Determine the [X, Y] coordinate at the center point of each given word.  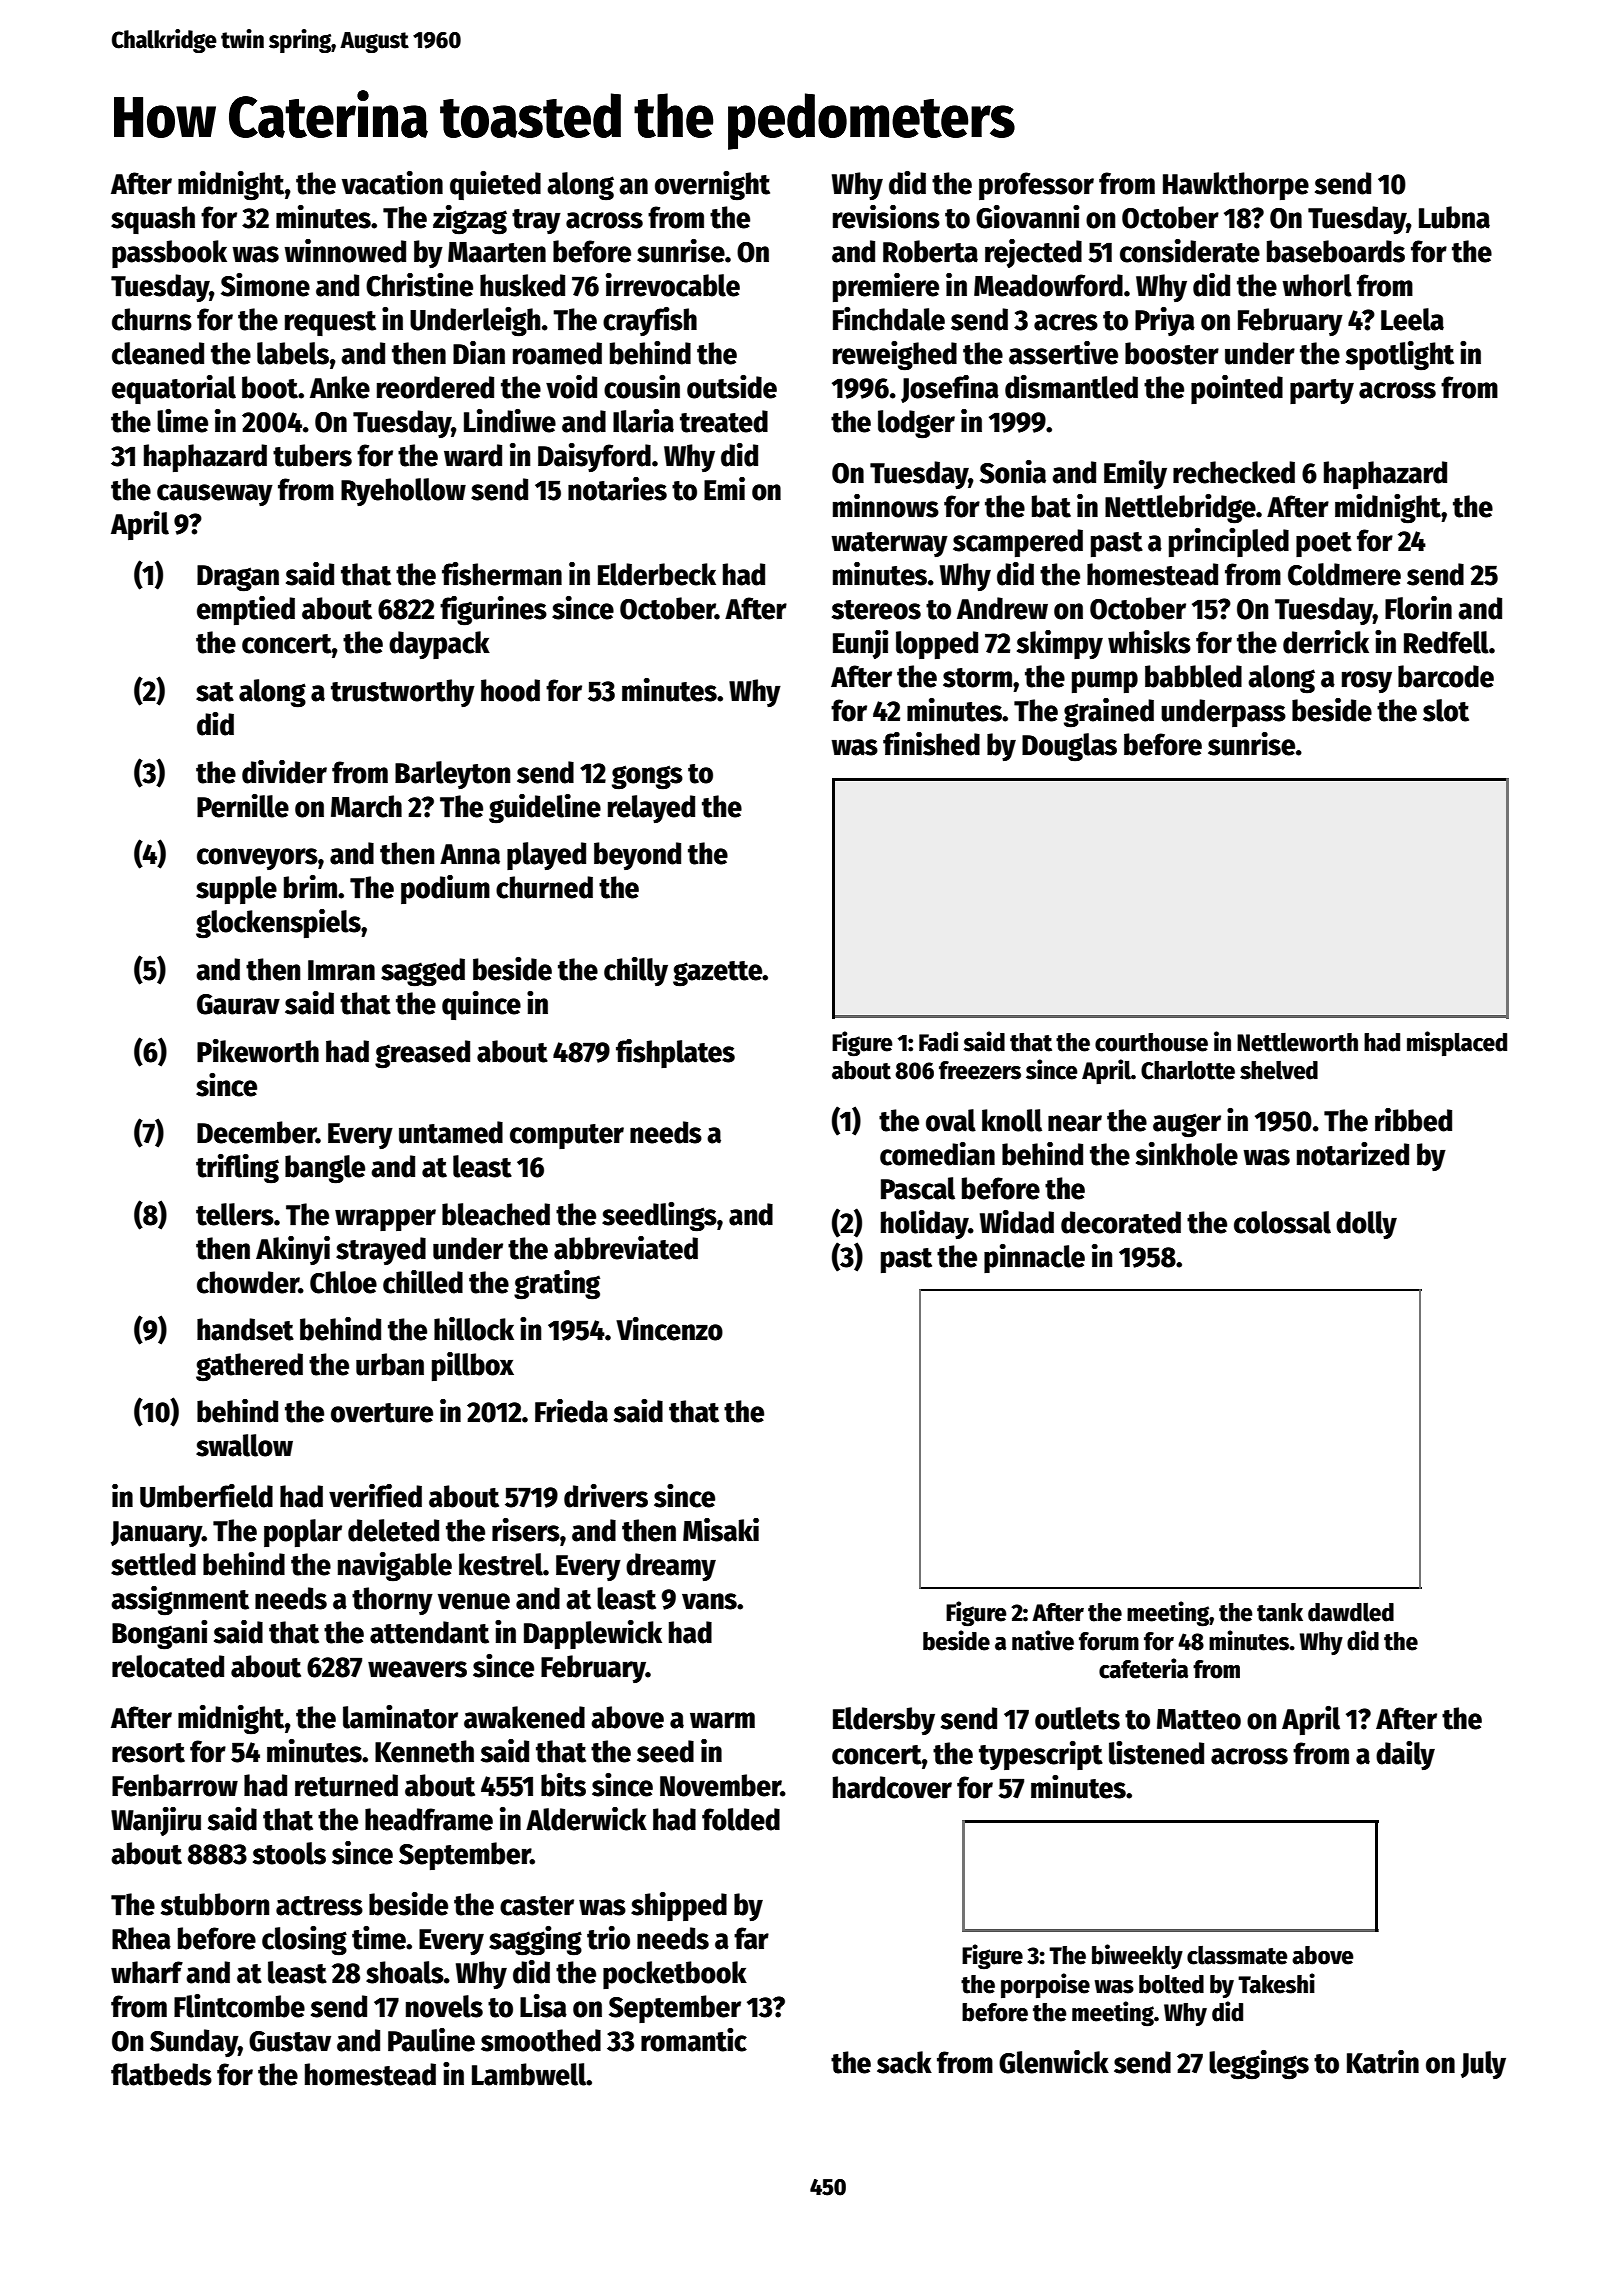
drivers [606, 1496]
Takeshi [1276, 1983]
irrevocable [673, 285]
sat [215, 692]
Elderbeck [657, 574]
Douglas [1069, 747]
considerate [1190, 251]
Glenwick [1054, 2062]
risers [526, 1530]
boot [270, 387]
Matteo [1199, 1719]
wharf [147, 1972]
